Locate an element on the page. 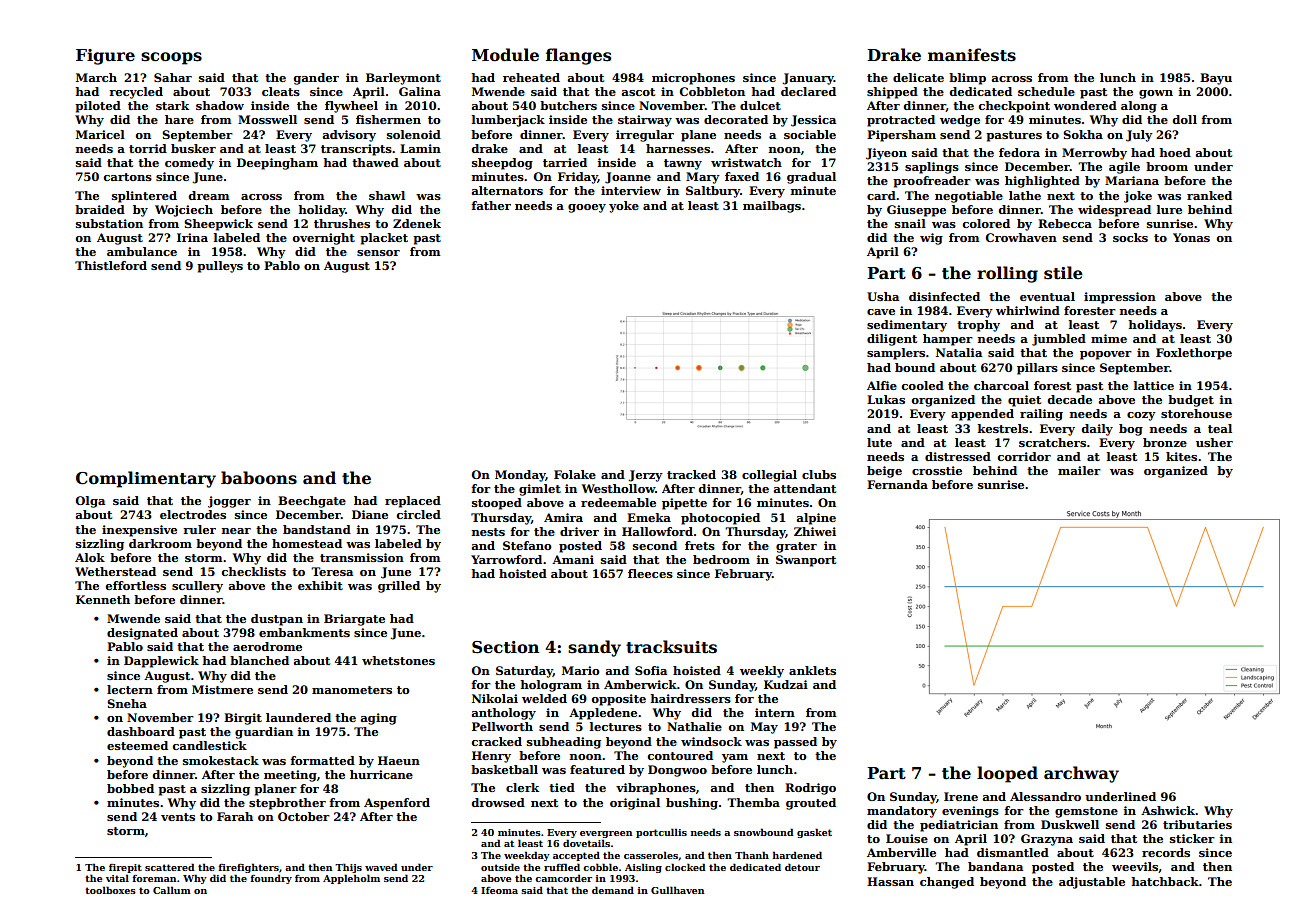  Thistleford is located at coordinates (111, 265).
